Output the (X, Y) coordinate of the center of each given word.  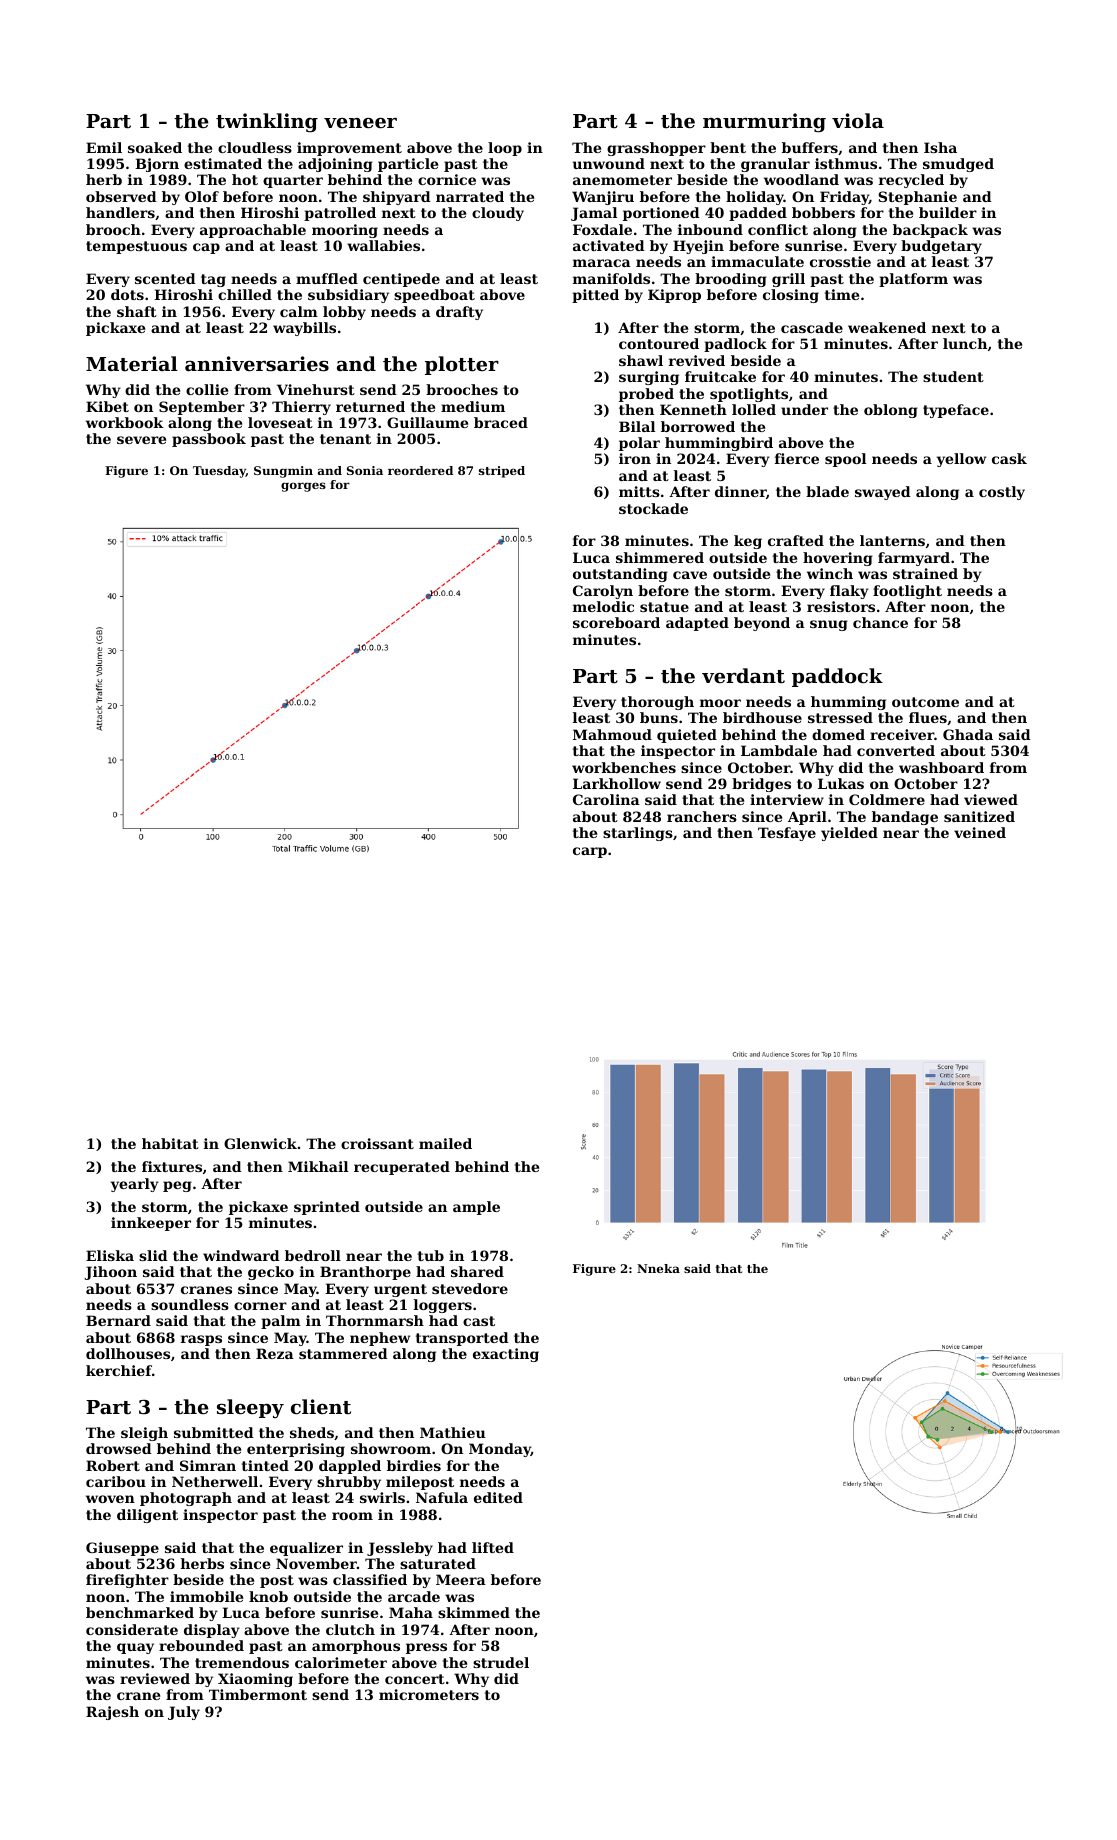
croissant (377, 1143)
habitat (170, 1143)
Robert (113, 1465)
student (953, 376)
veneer (360, 123)
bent (728, 147)
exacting (506, 1355)
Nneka (658, 1268)
